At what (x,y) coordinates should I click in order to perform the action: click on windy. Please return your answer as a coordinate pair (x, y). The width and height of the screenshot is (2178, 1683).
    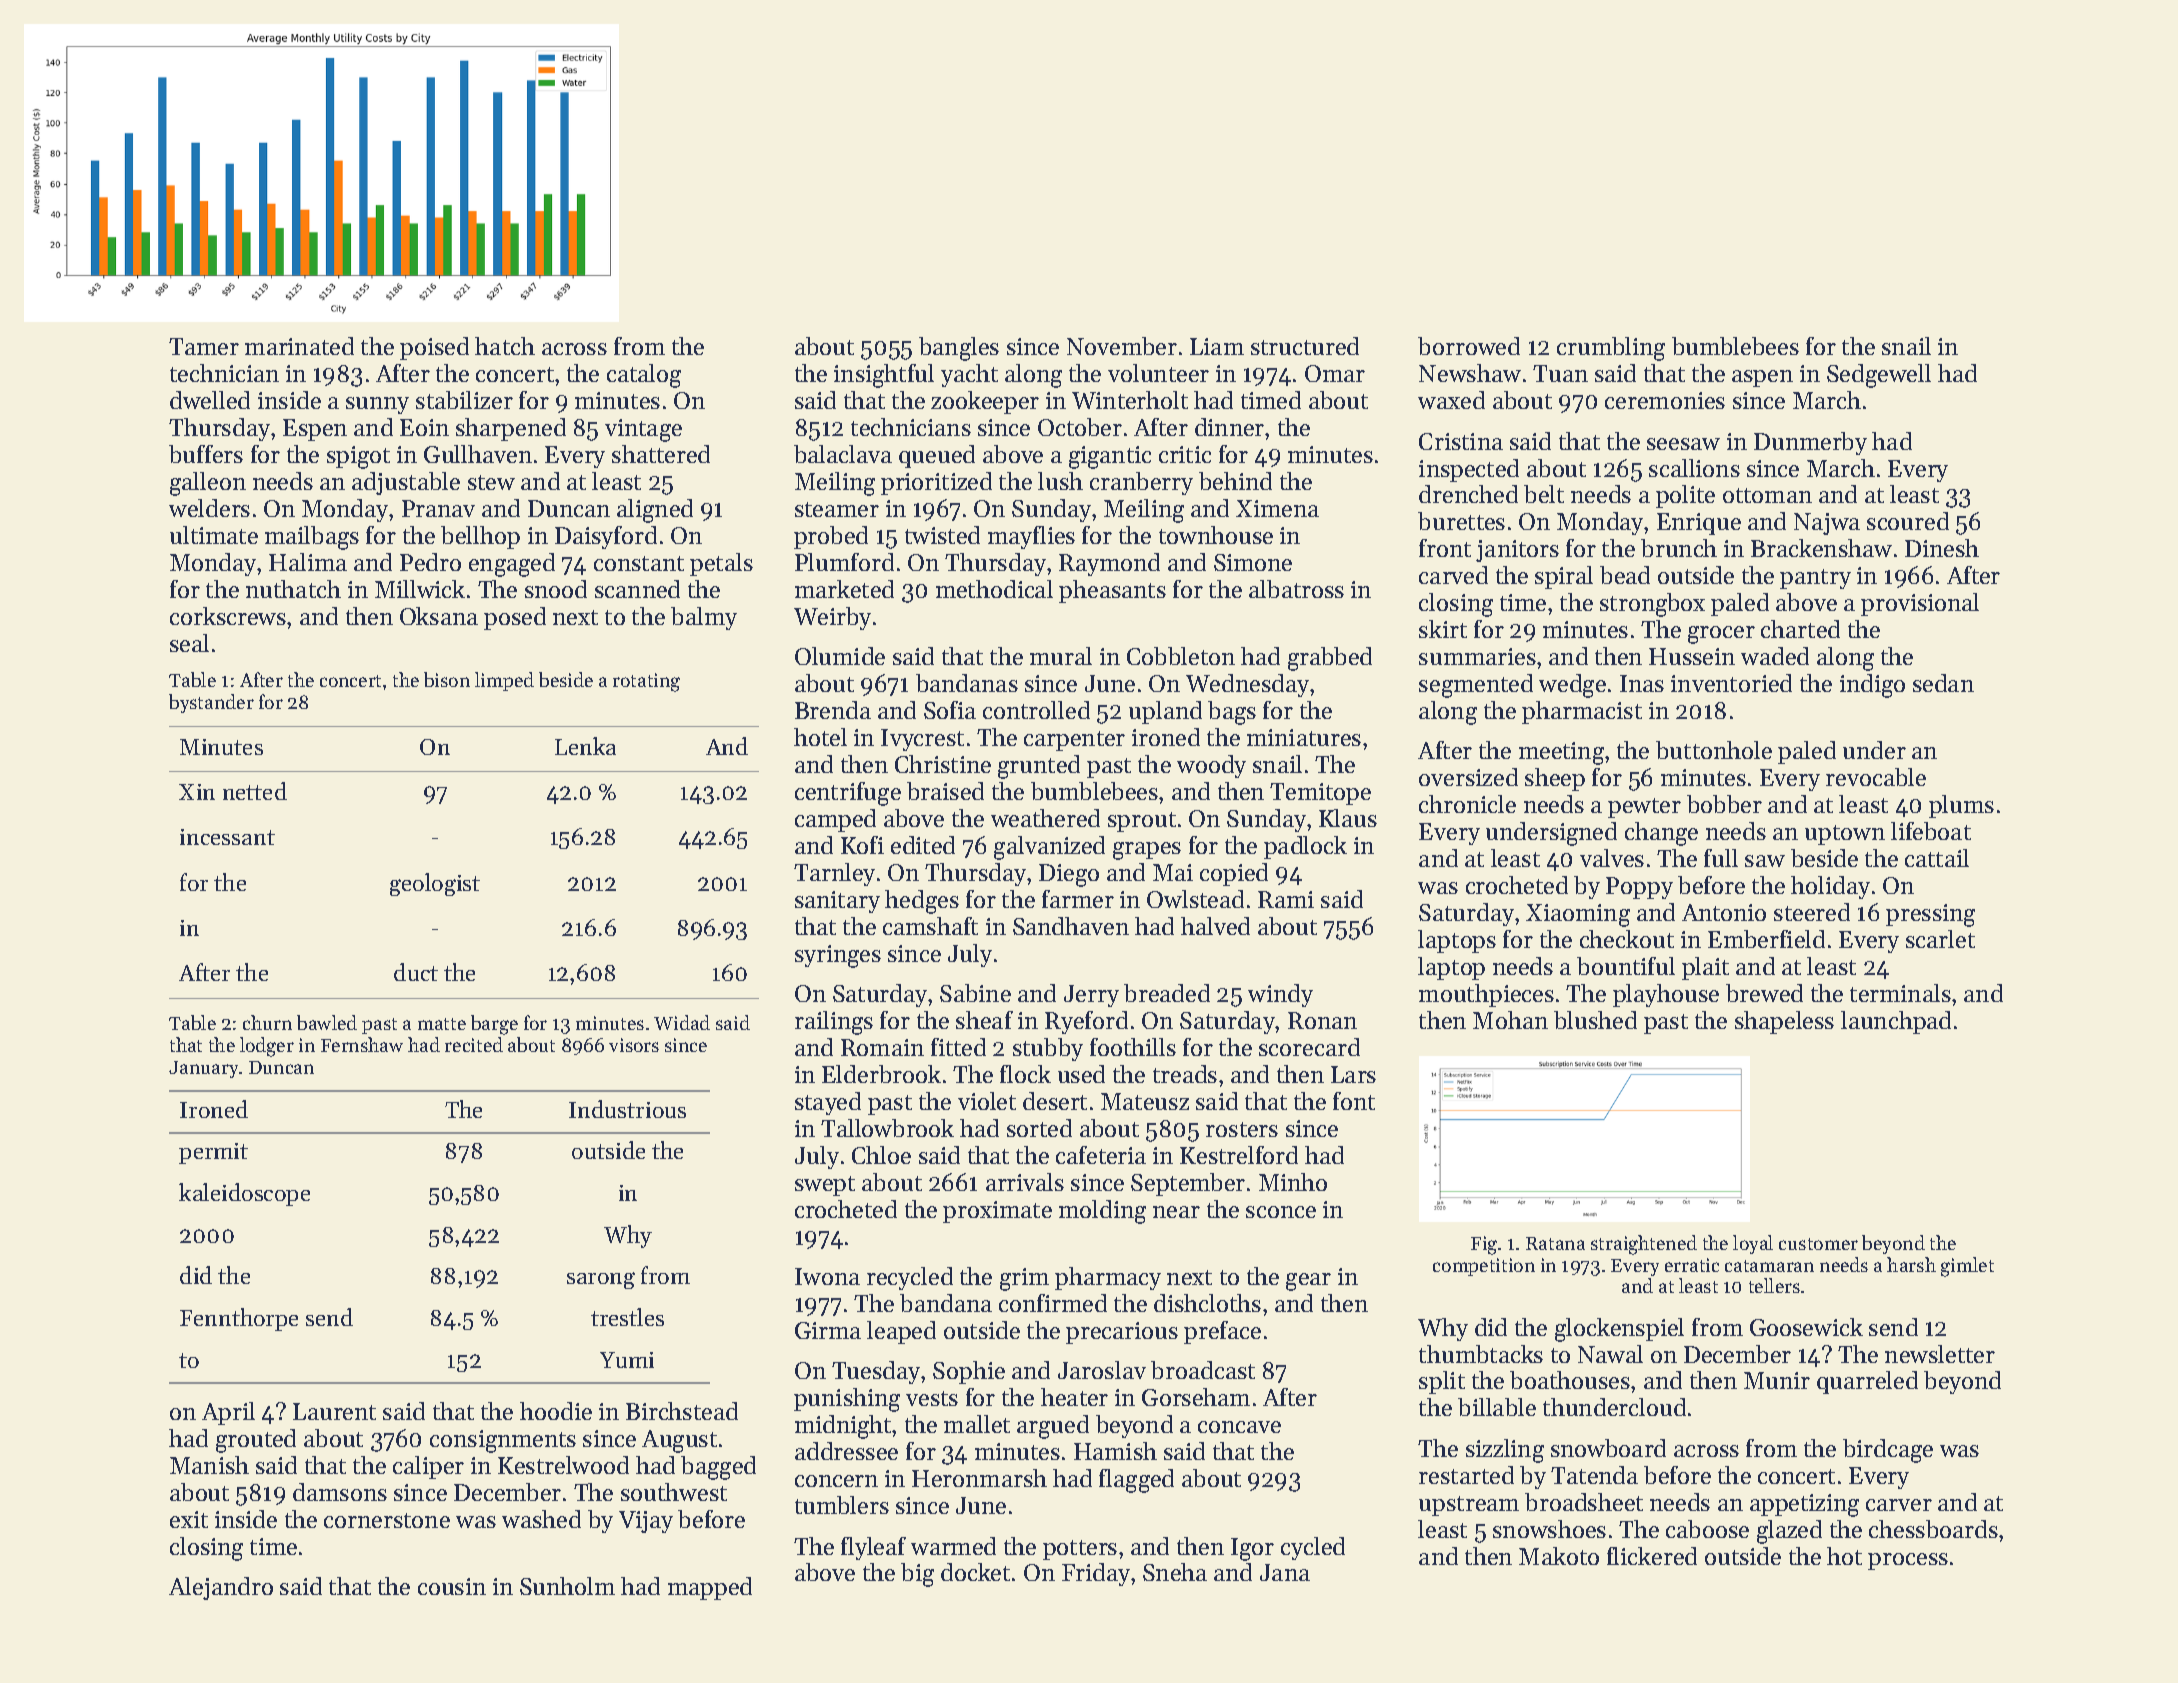
    Looking at the image, I should click on (1280, 995).
